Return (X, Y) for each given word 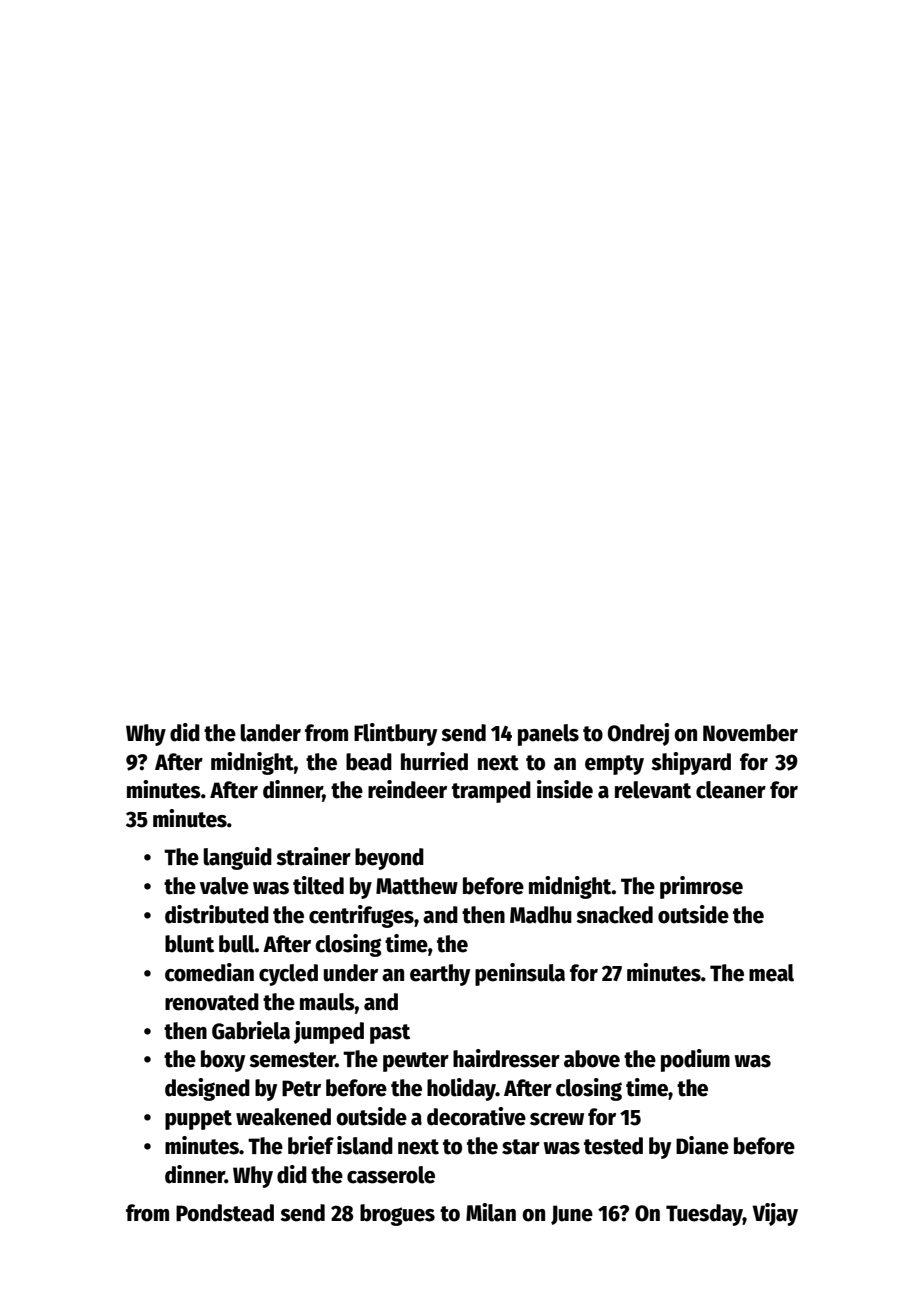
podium (695, 1060)
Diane (702, 1145)
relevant (653, 790)
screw (557, 1119)
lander (270, 733)
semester (292, 1060)
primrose (701, 887)
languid (237, 858)
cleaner (731, 790)
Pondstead (225, 1213)
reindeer (407, 789)
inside (565, 789)
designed (207, 1089)
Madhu (541, 915)
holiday (461, 1089)
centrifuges (361, 916)
